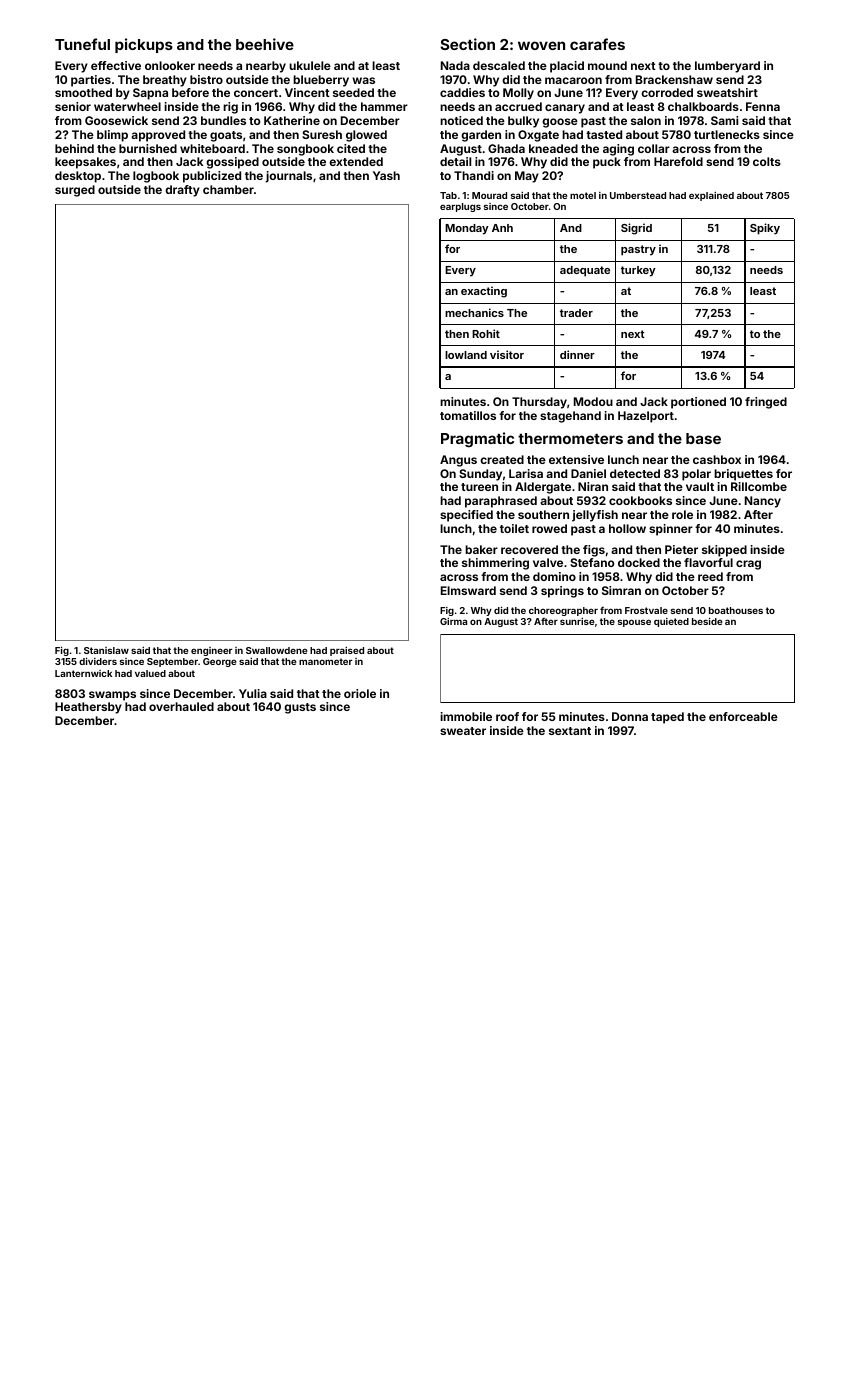 Image resolution: width=849 pixels, height=1400 pixels. What do you see at coordinates (468, 44) in the screenshot?
I see `Section` at bounding box center [468, 44].
